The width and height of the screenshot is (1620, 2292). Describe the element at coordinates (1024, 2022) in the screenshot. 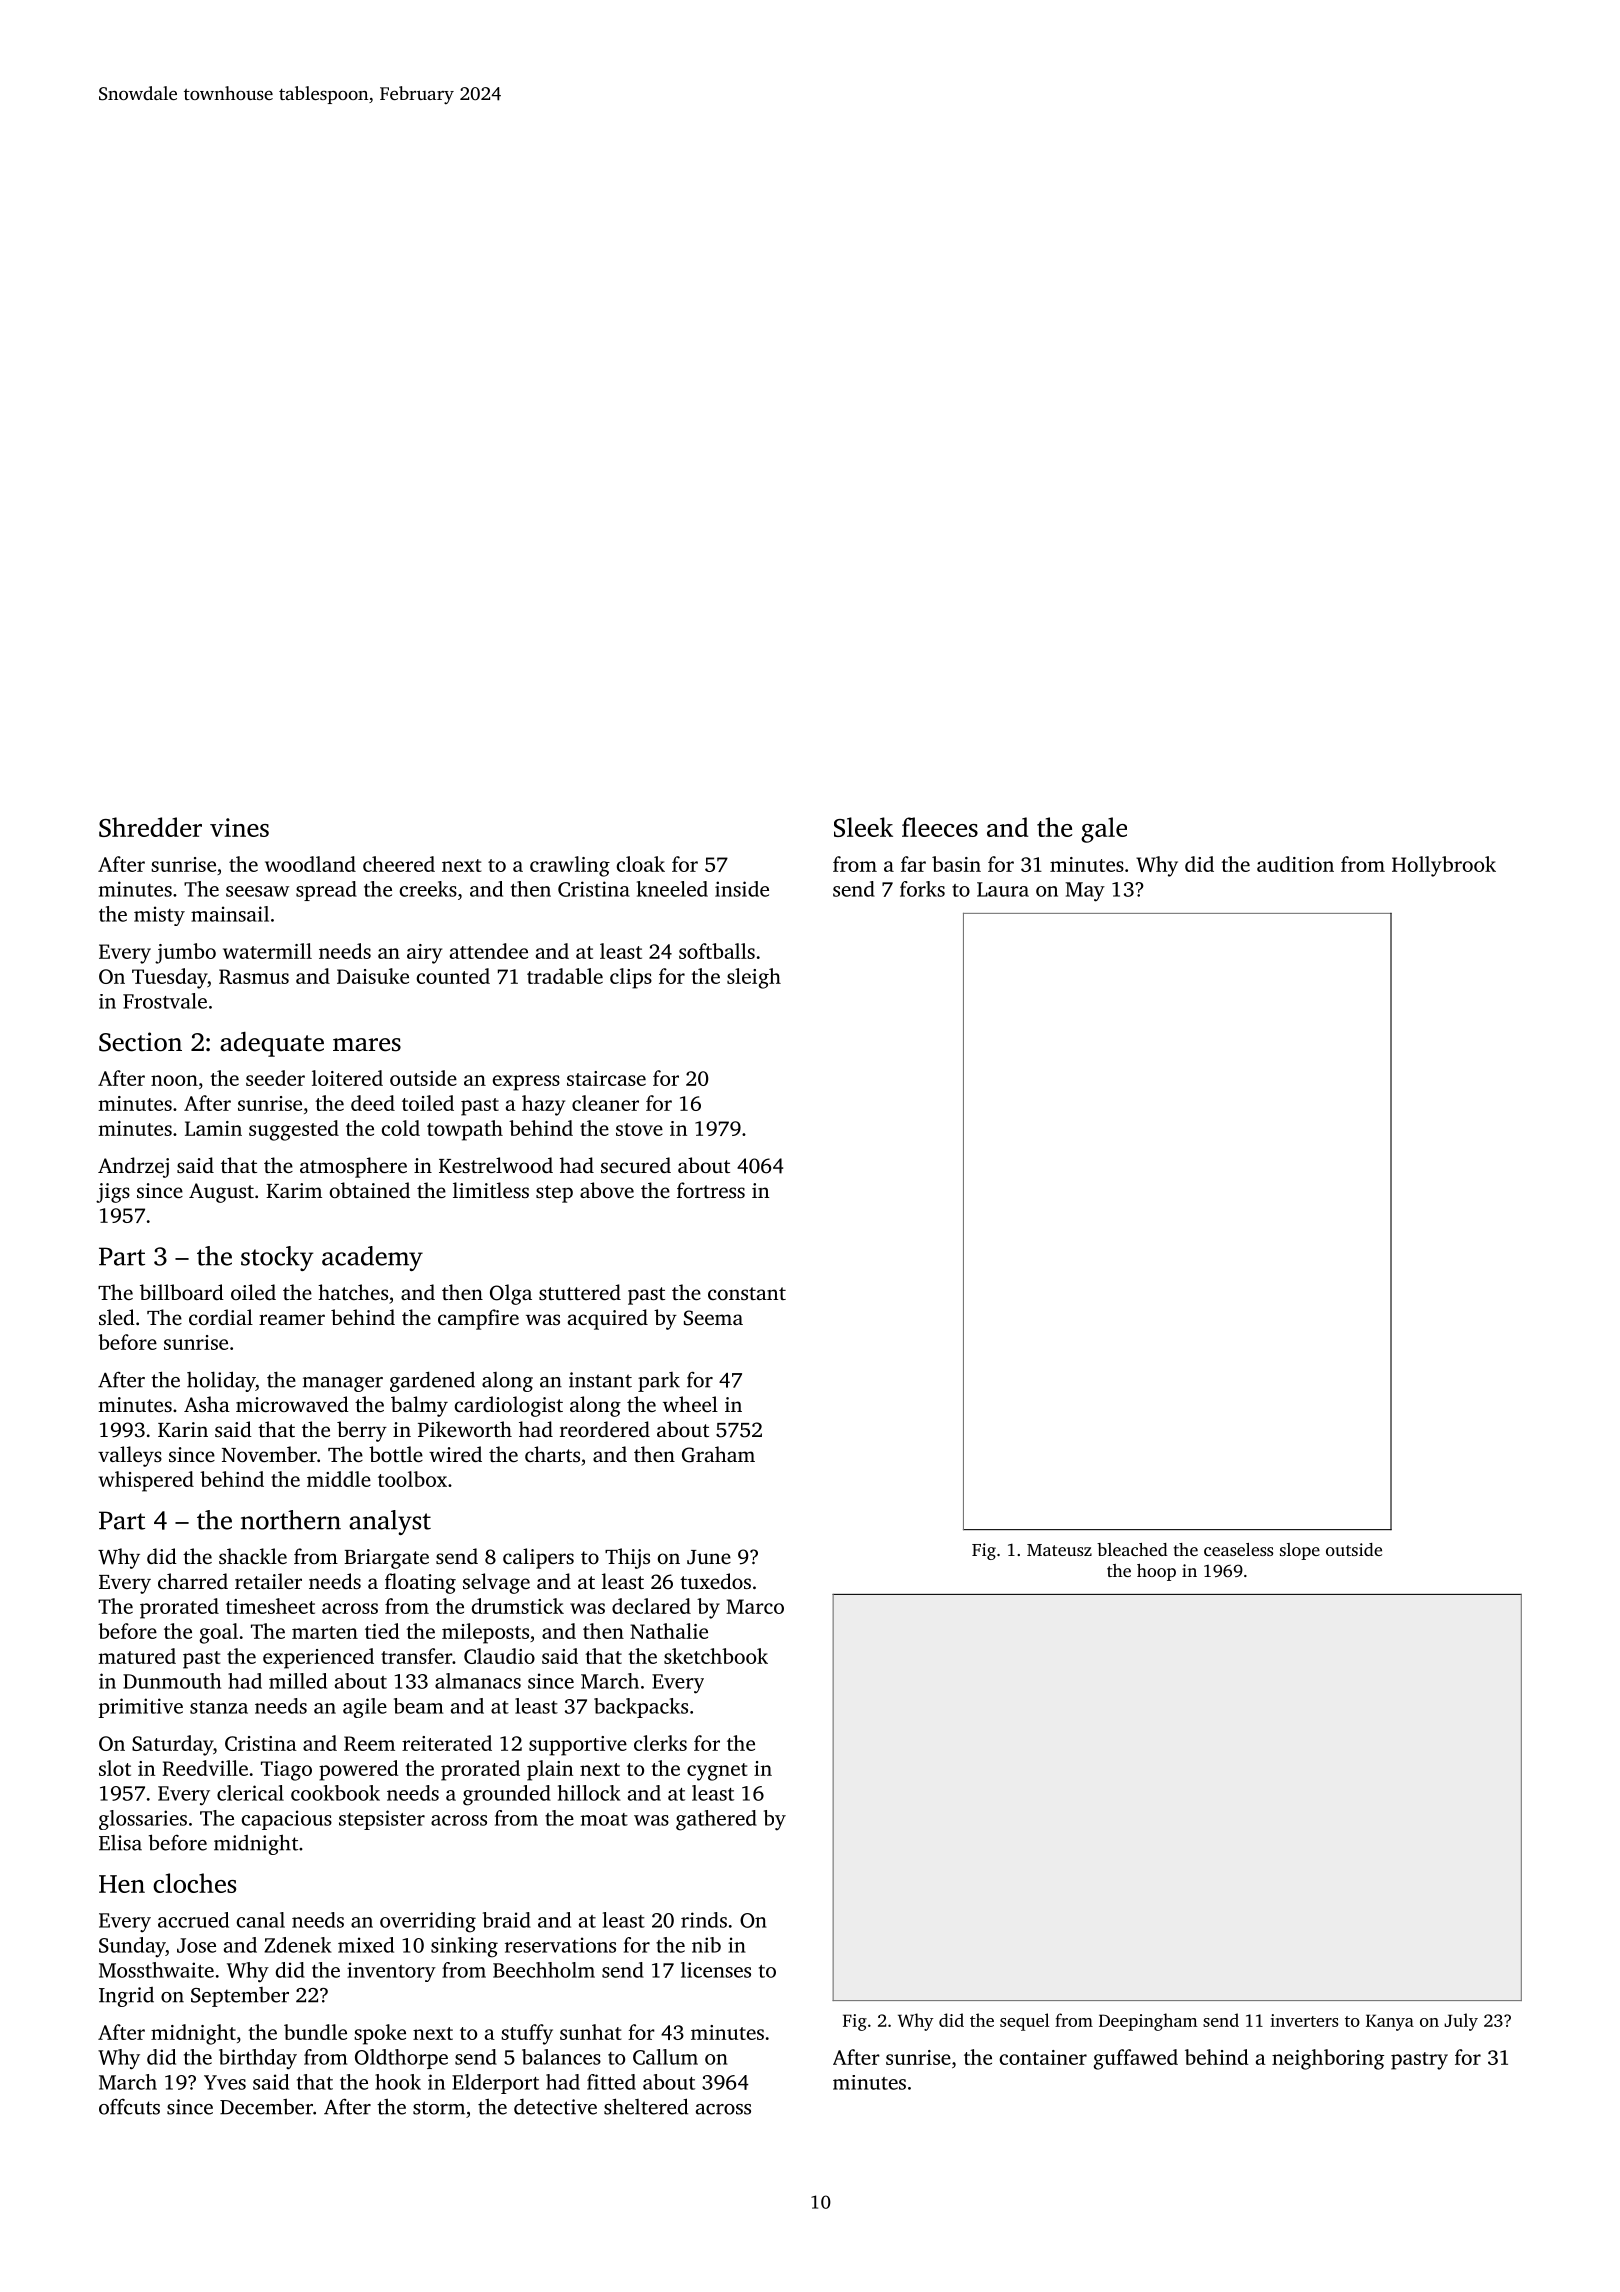

I see `sequel` at that location.
